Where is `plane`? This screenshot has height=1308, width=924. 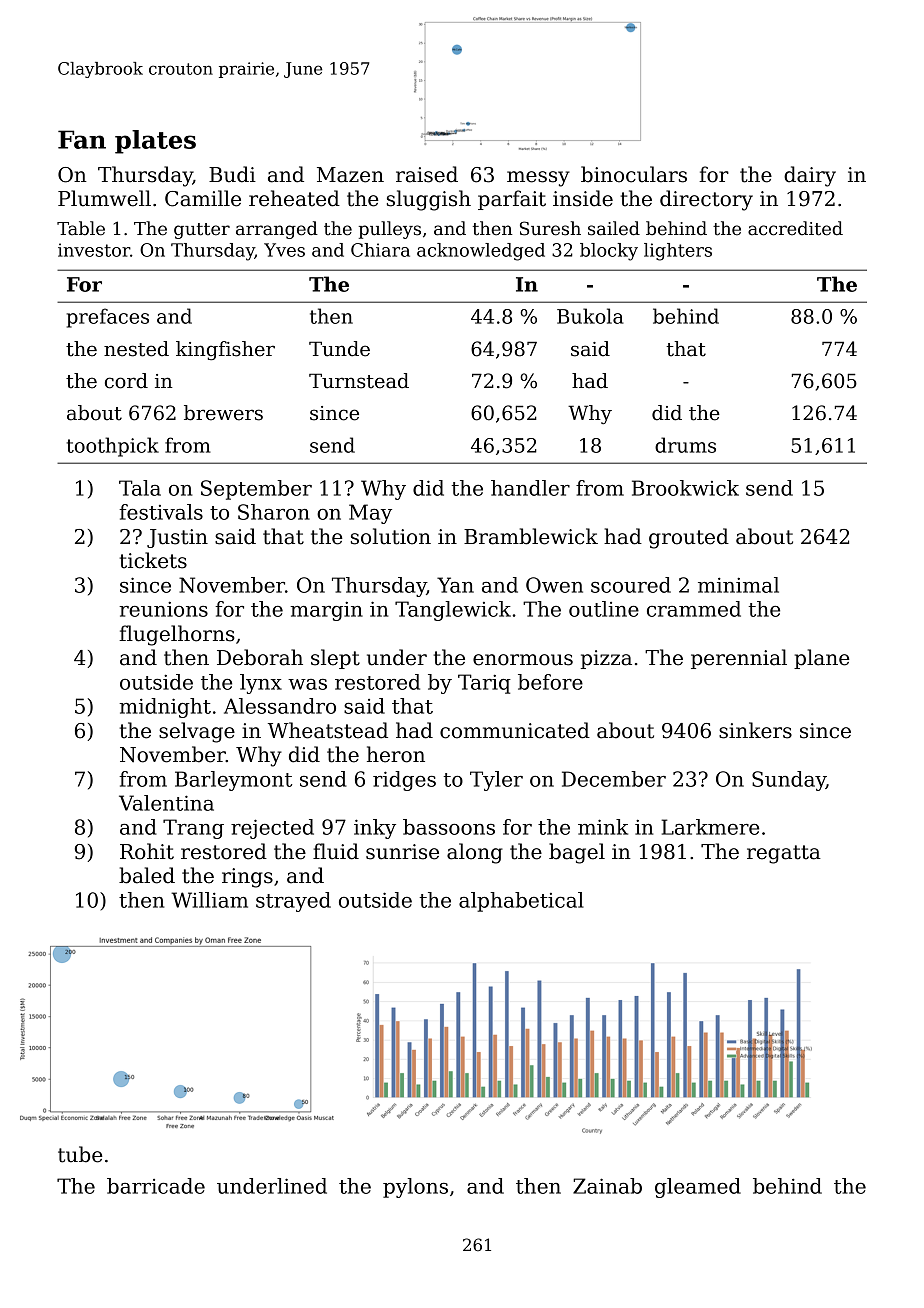
plane is located at coordinates (822, 659).
